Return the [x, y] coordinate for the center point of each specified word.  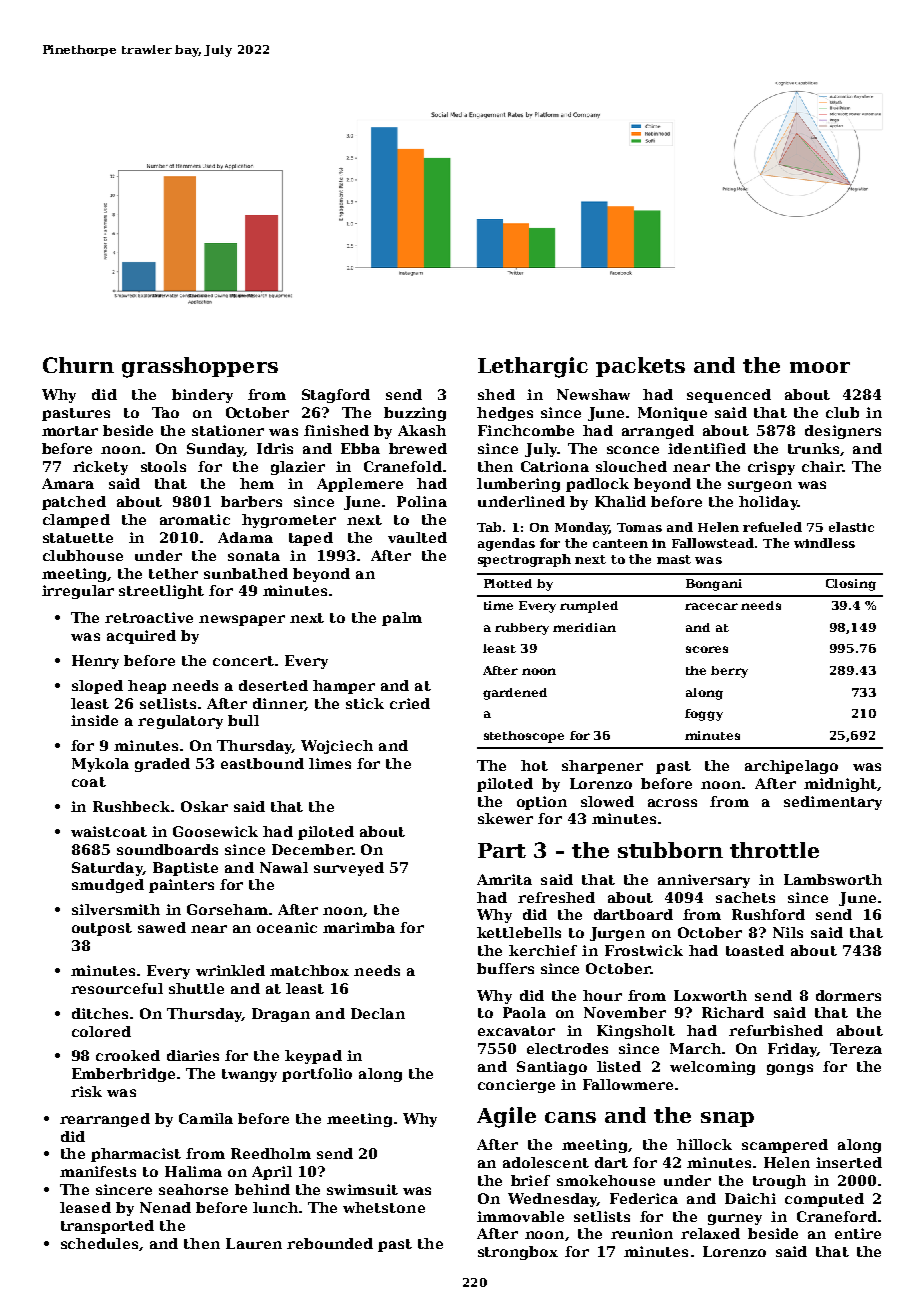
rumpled [589, 607]
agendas [506, 544]
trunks [813, 448]
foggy [704, 715]
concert [243, 661]
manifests [98, 1171]
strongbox [518, 1253]
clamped [76, 521]
